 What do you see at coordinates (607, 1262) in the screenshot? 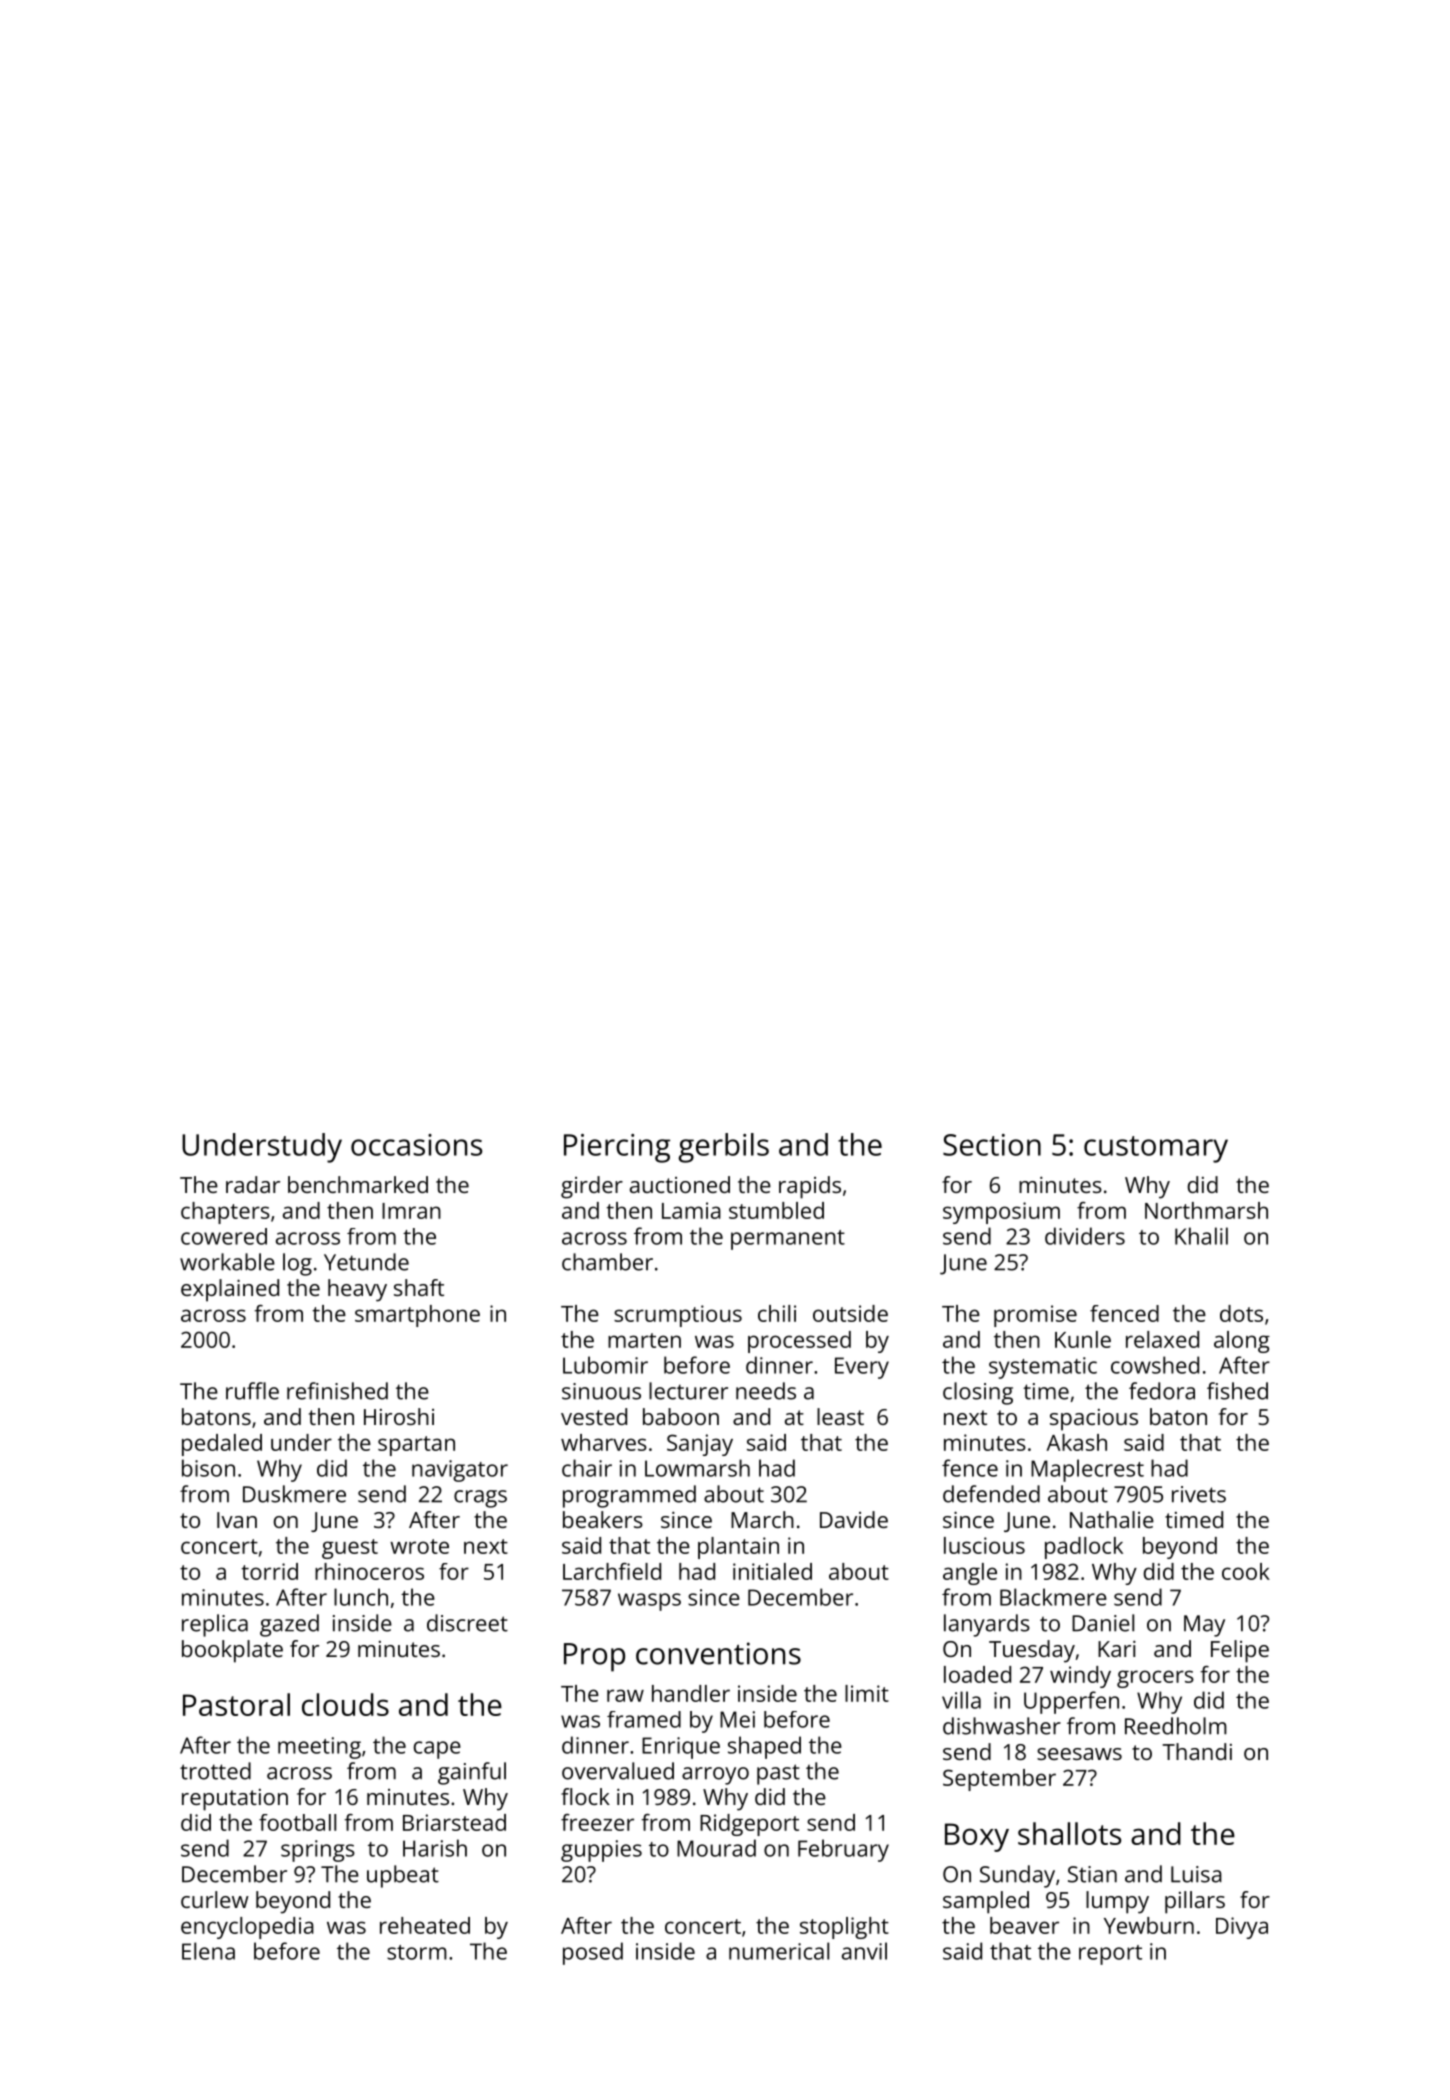
I see `chamber` at bounding box center [607, 1262].
